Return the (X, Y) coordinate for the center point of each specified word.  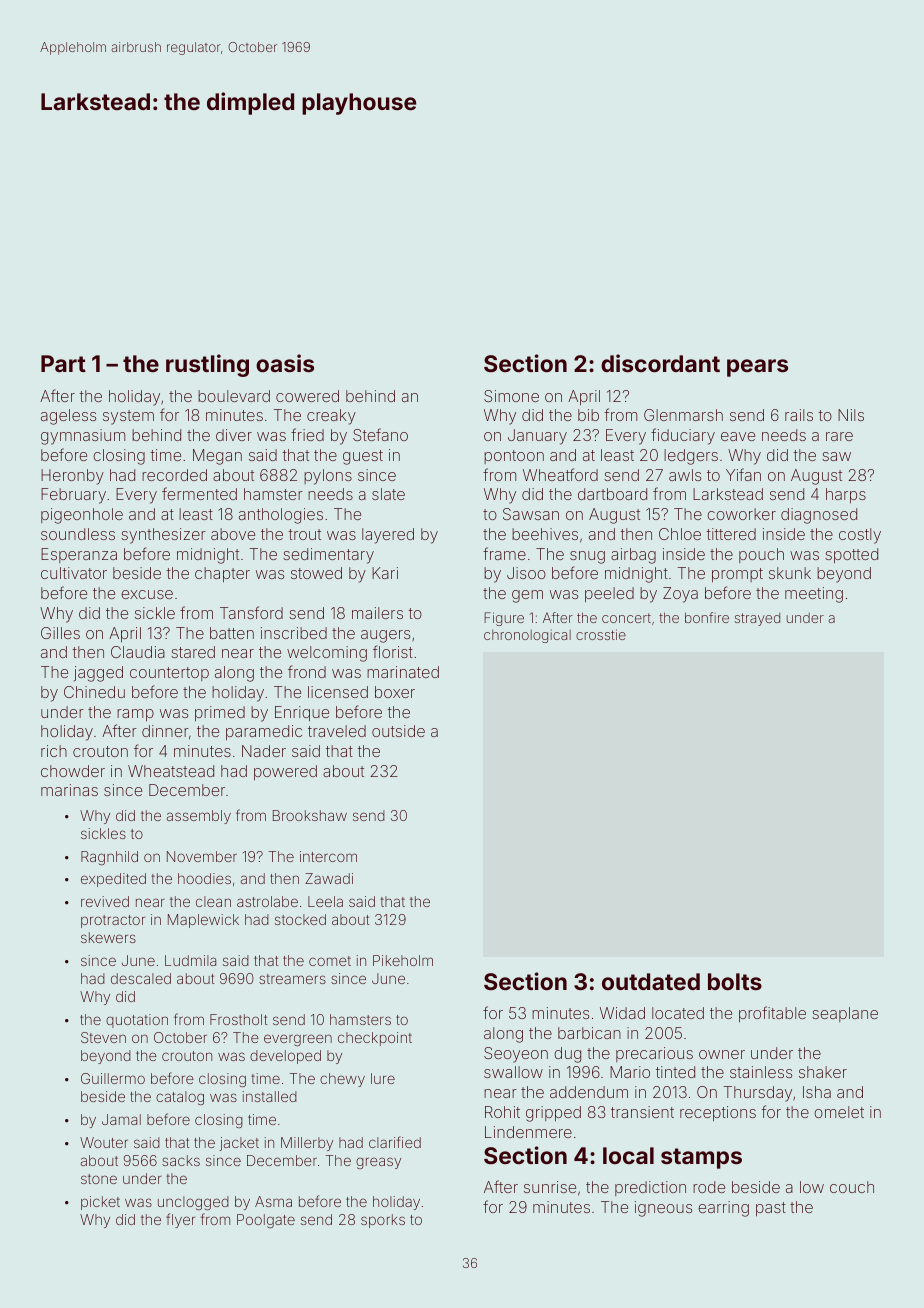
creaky (331, 417)
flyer (180, 1220)
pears (757, 368)
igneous (663, 1209)
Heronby (72, 477)
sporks (383, 1221)
